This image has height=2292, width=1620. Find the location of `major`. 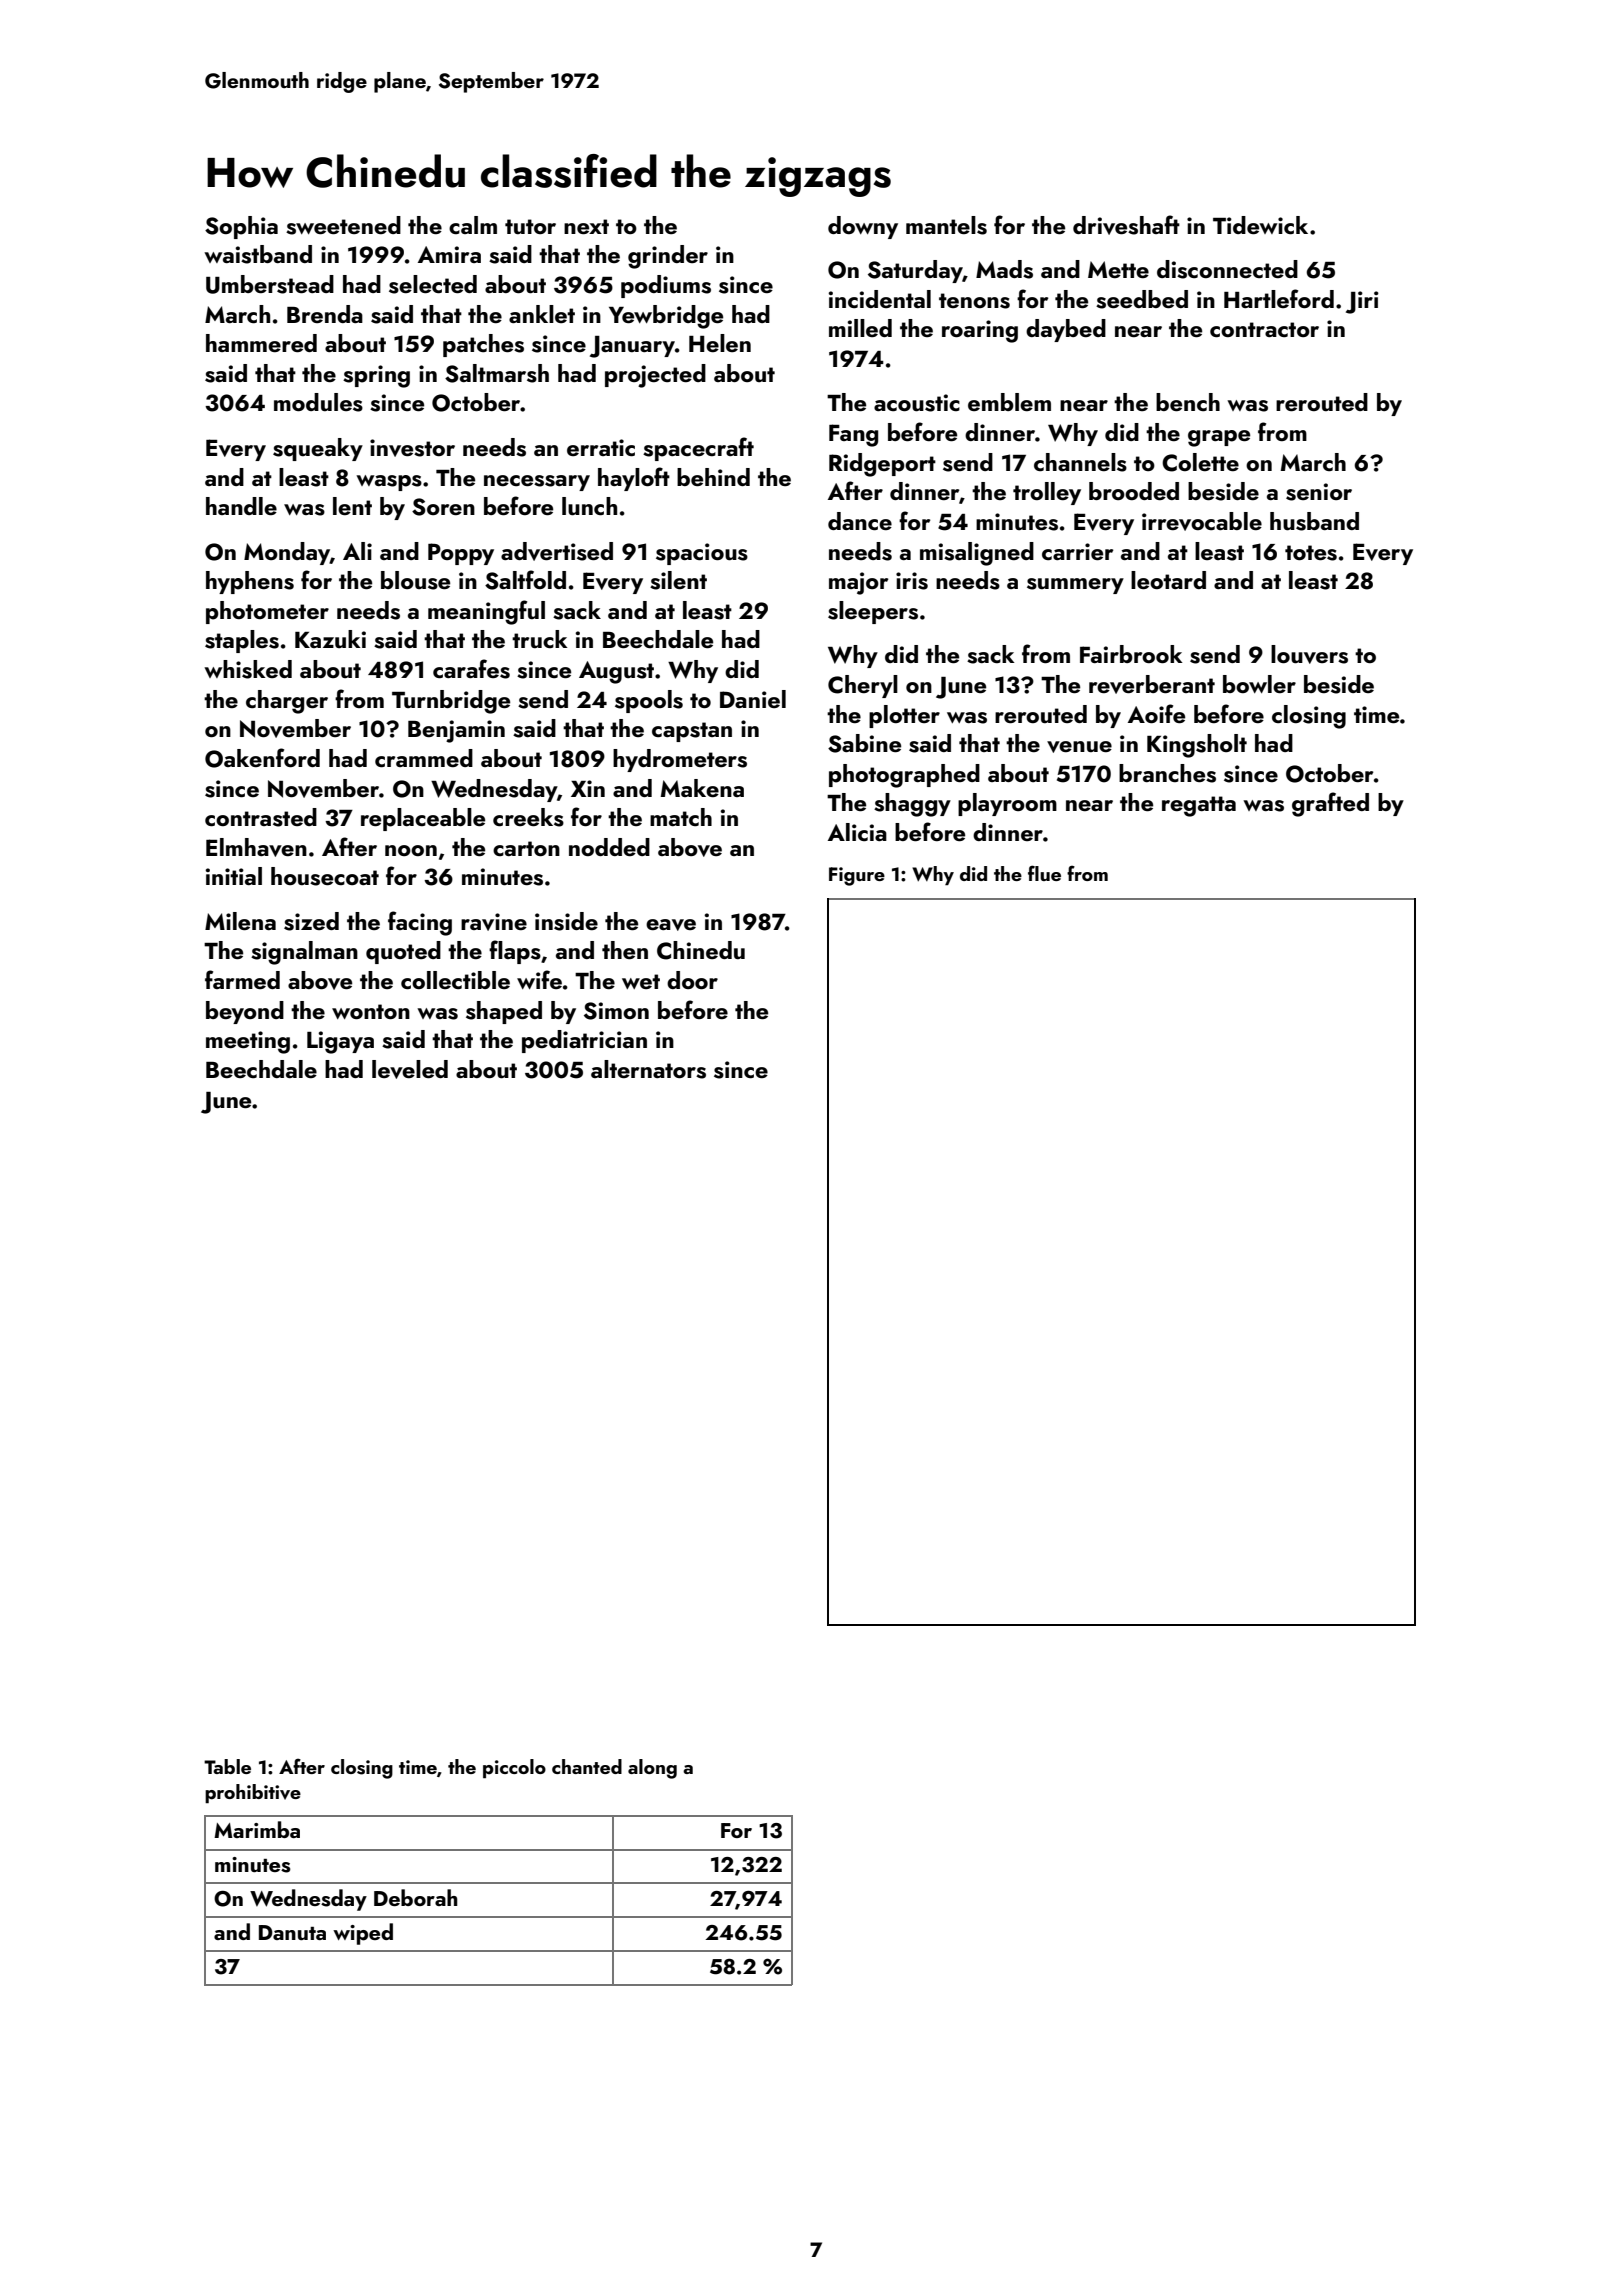

major is located at coordinates (858, 583).
